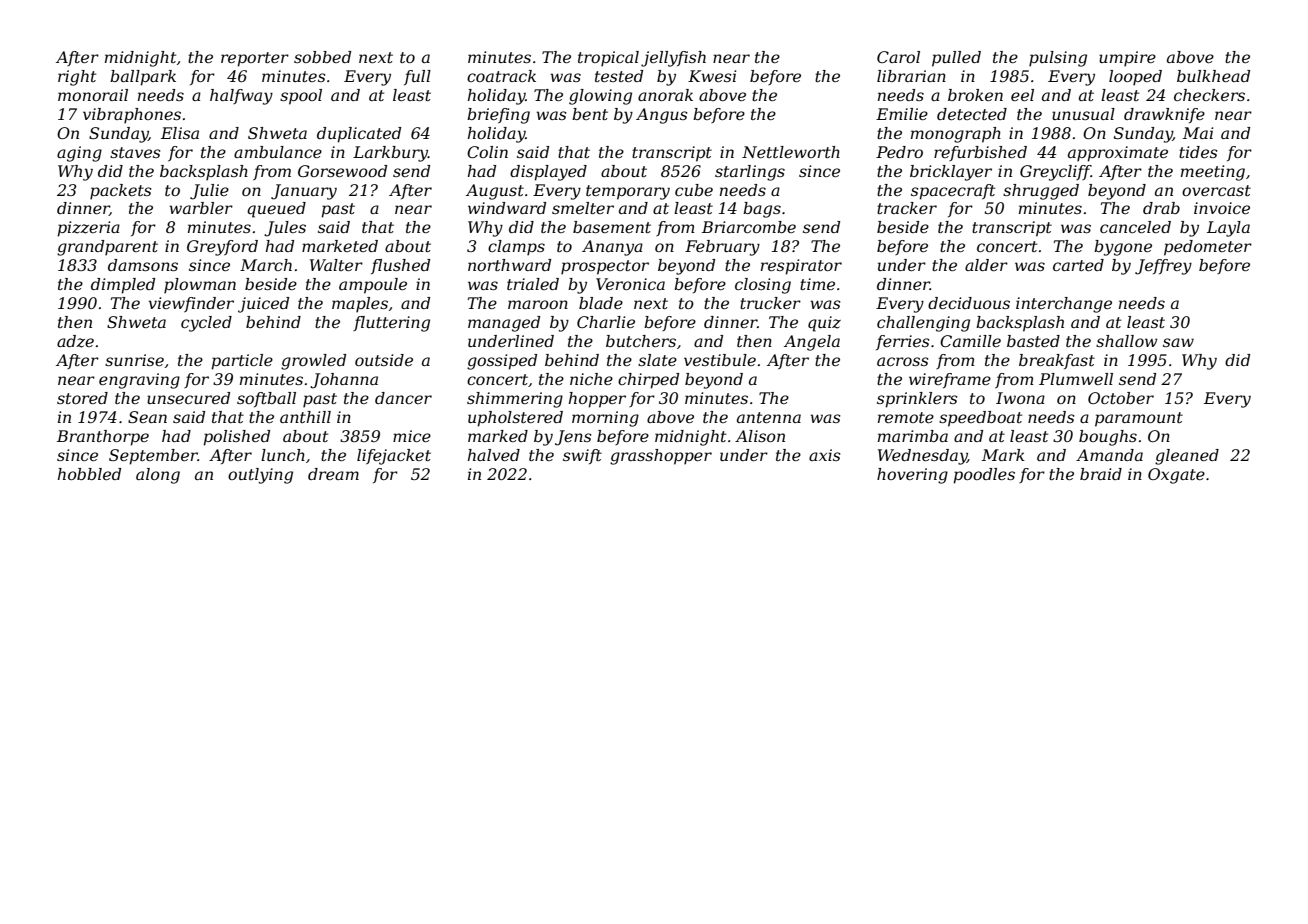  Describe the element at coordinates (255, 59) in the document. I see `reporter` at that location.
